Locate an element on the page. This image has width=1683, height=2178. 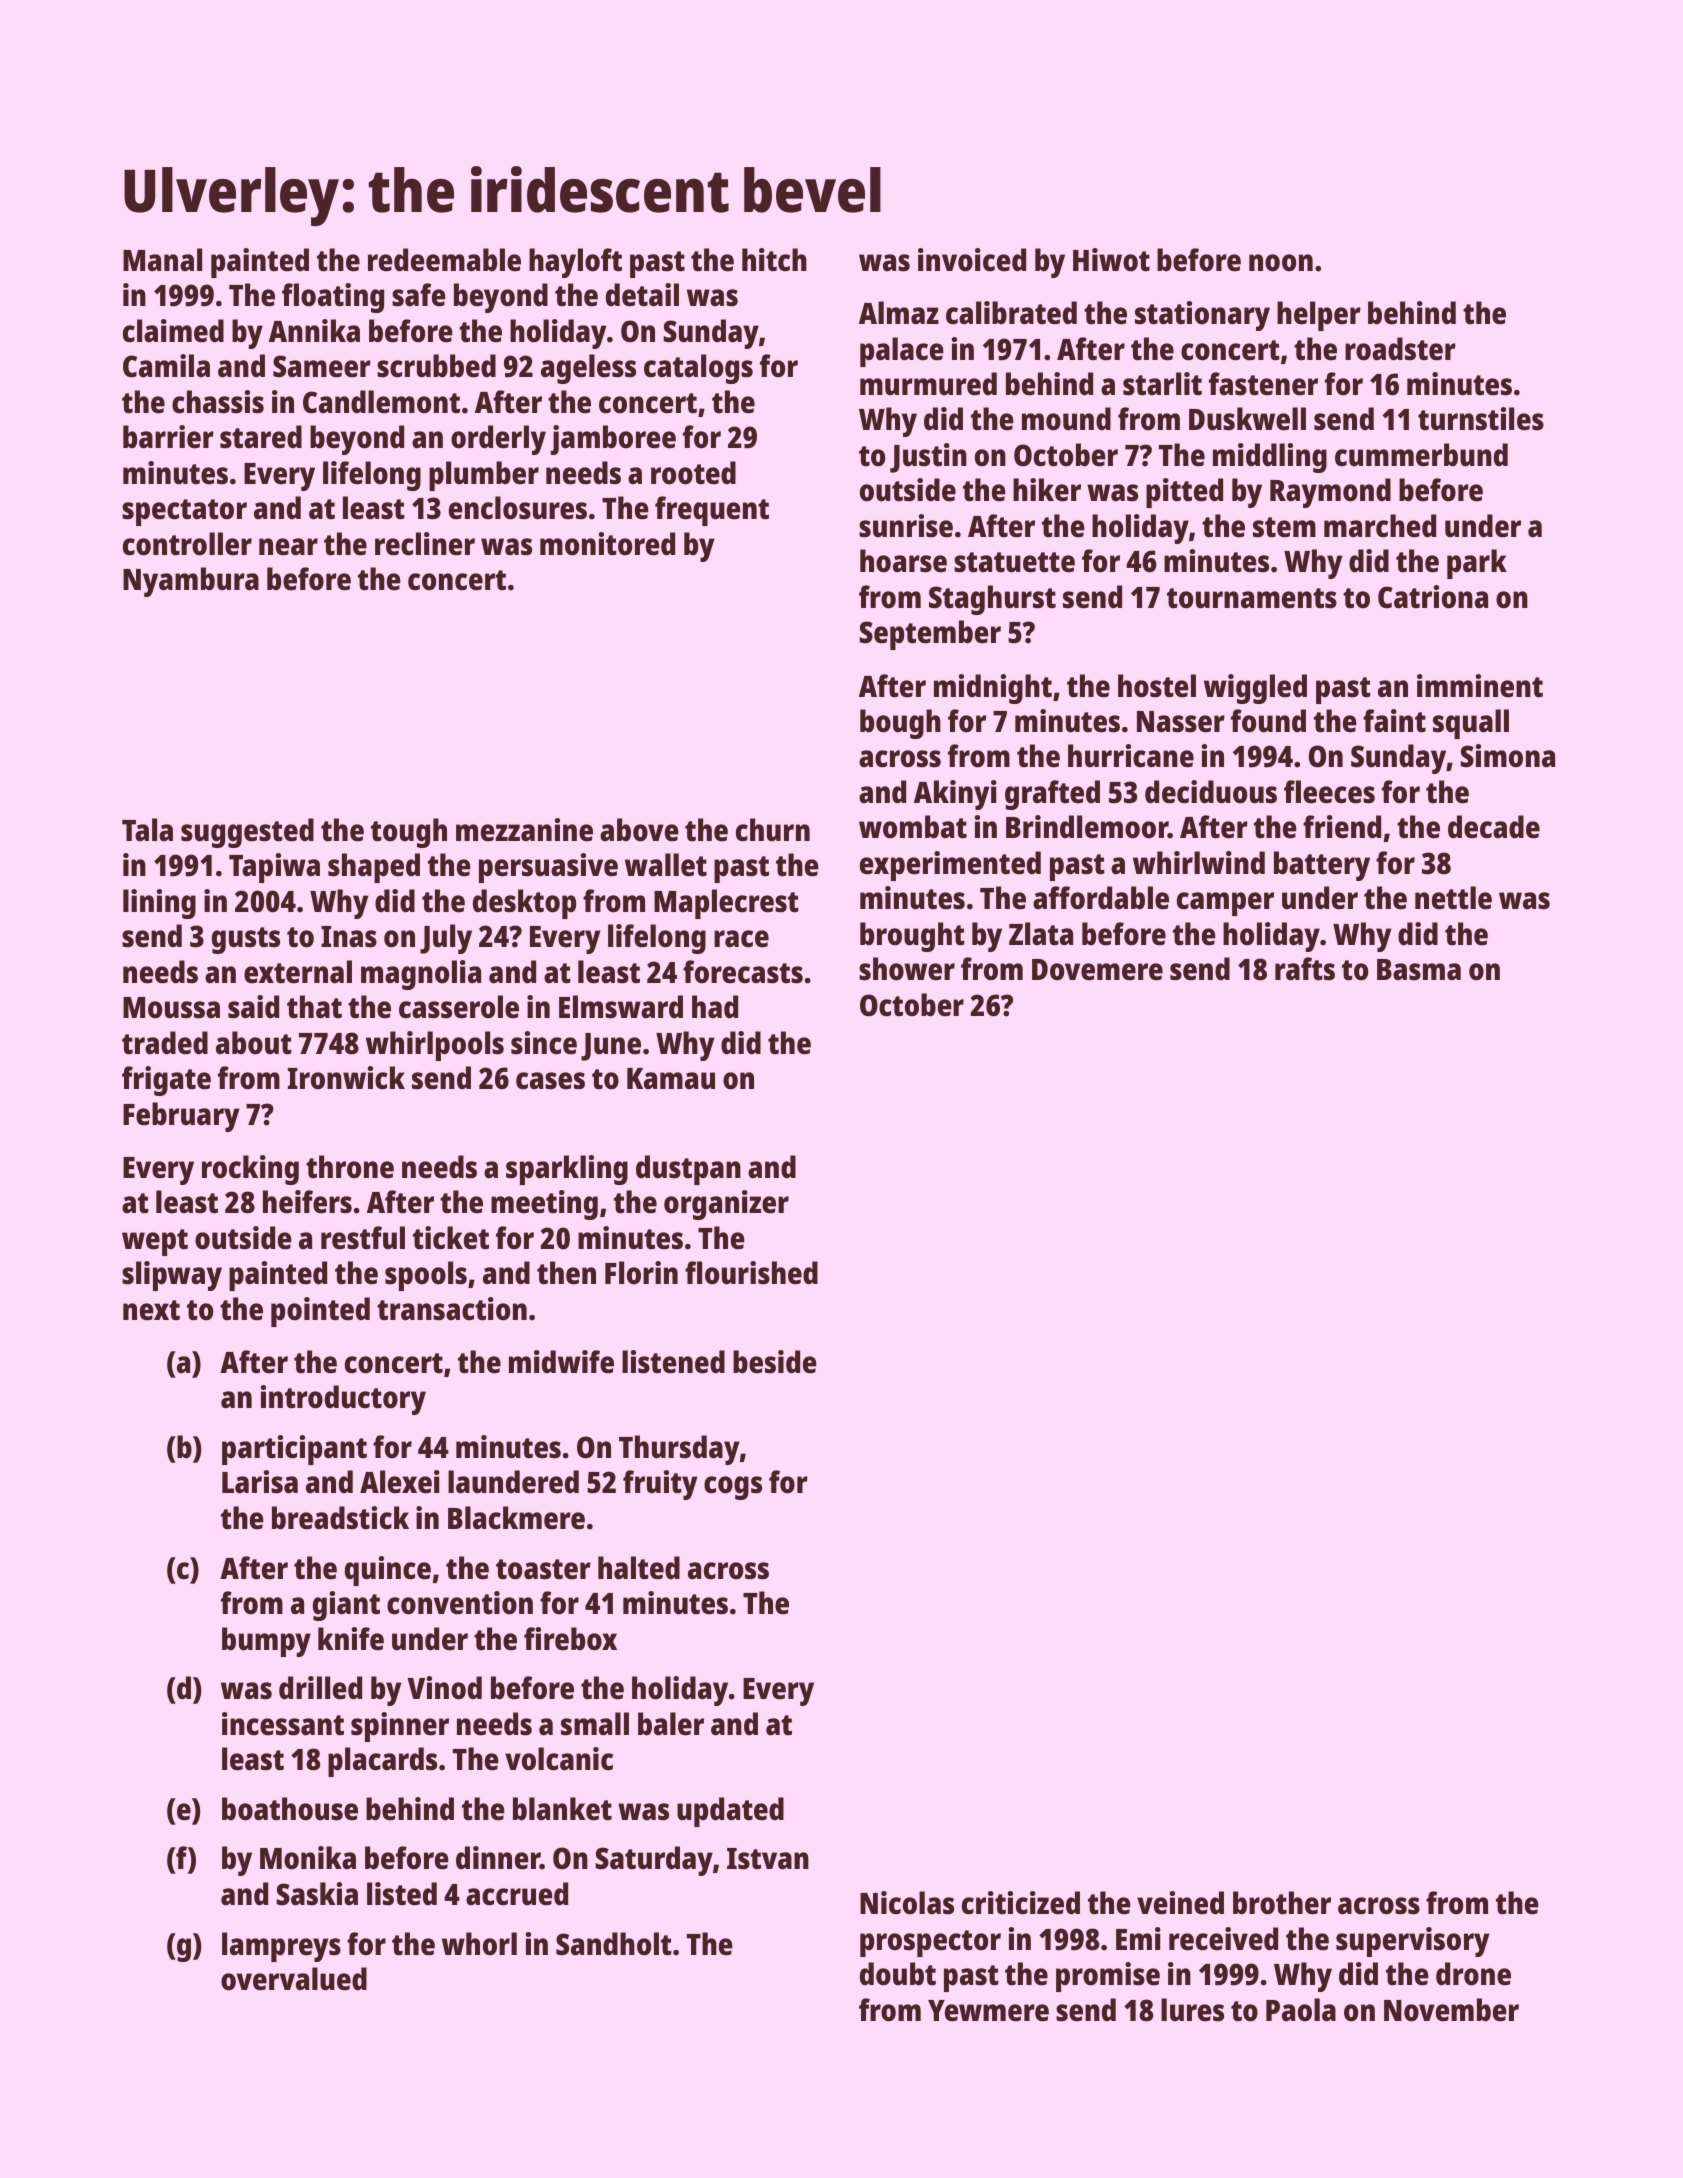
small is located at coordinates (595, 1724).
